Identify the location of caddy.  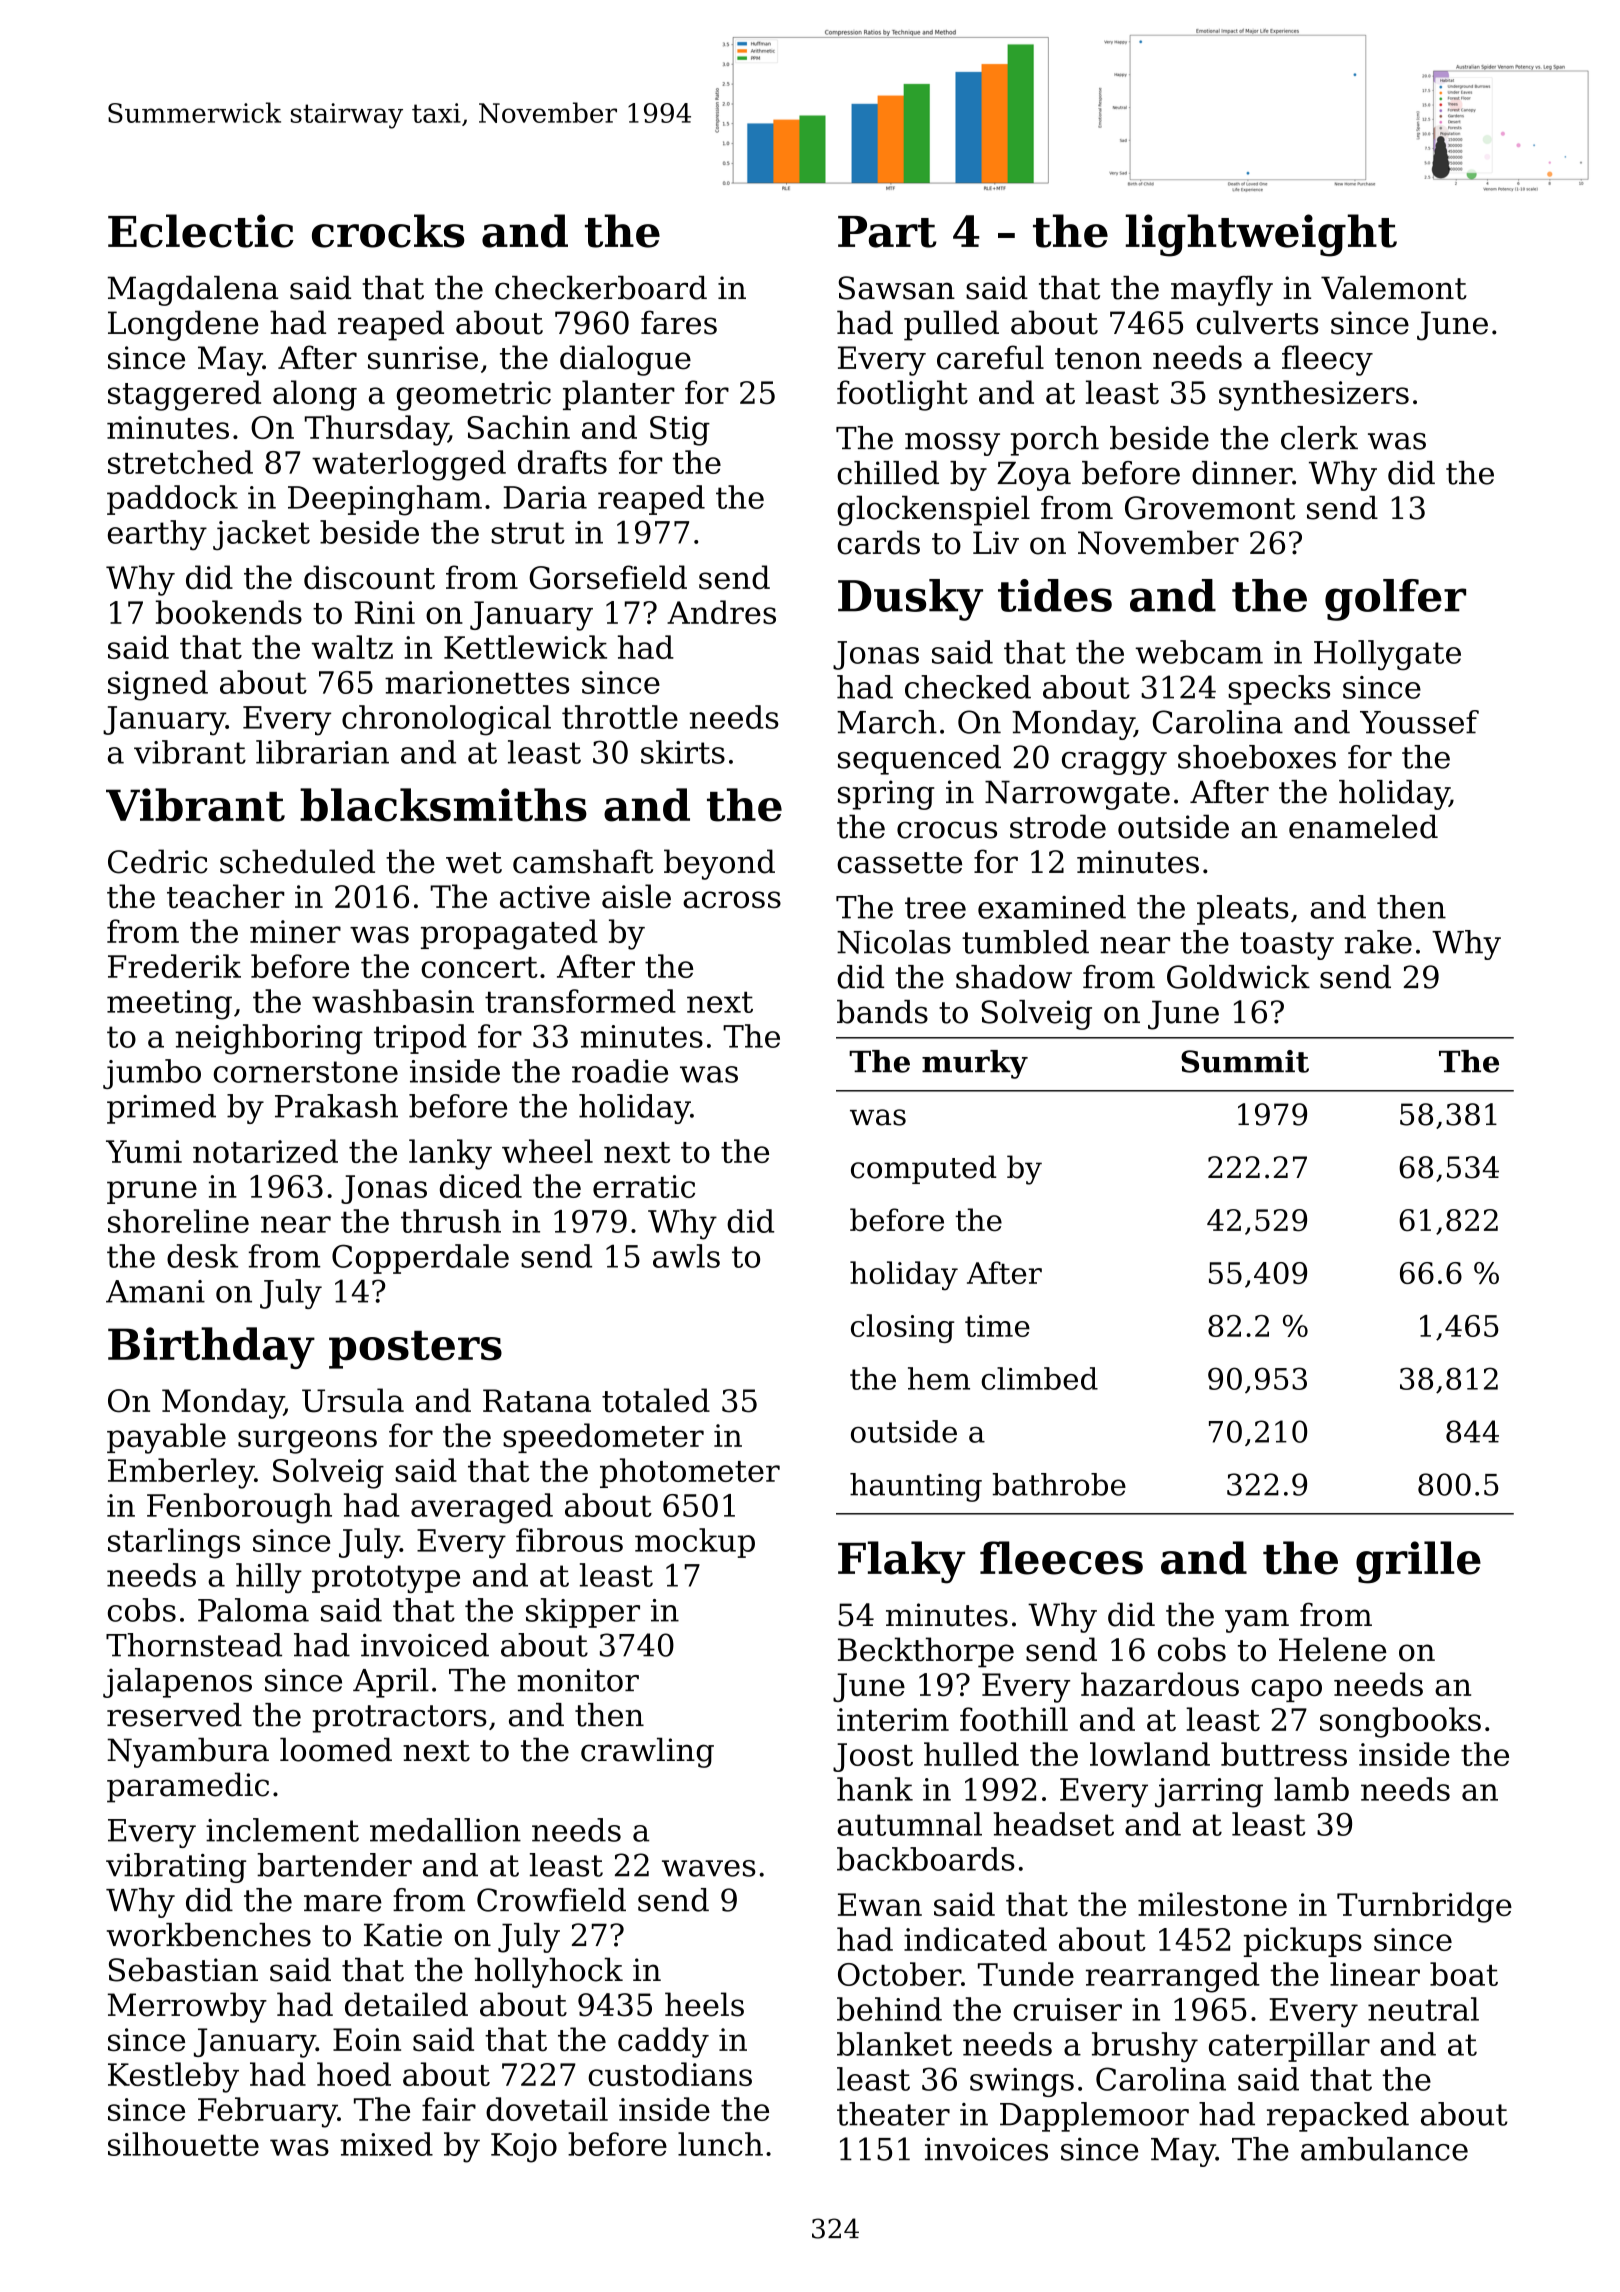
(663, 2042).
